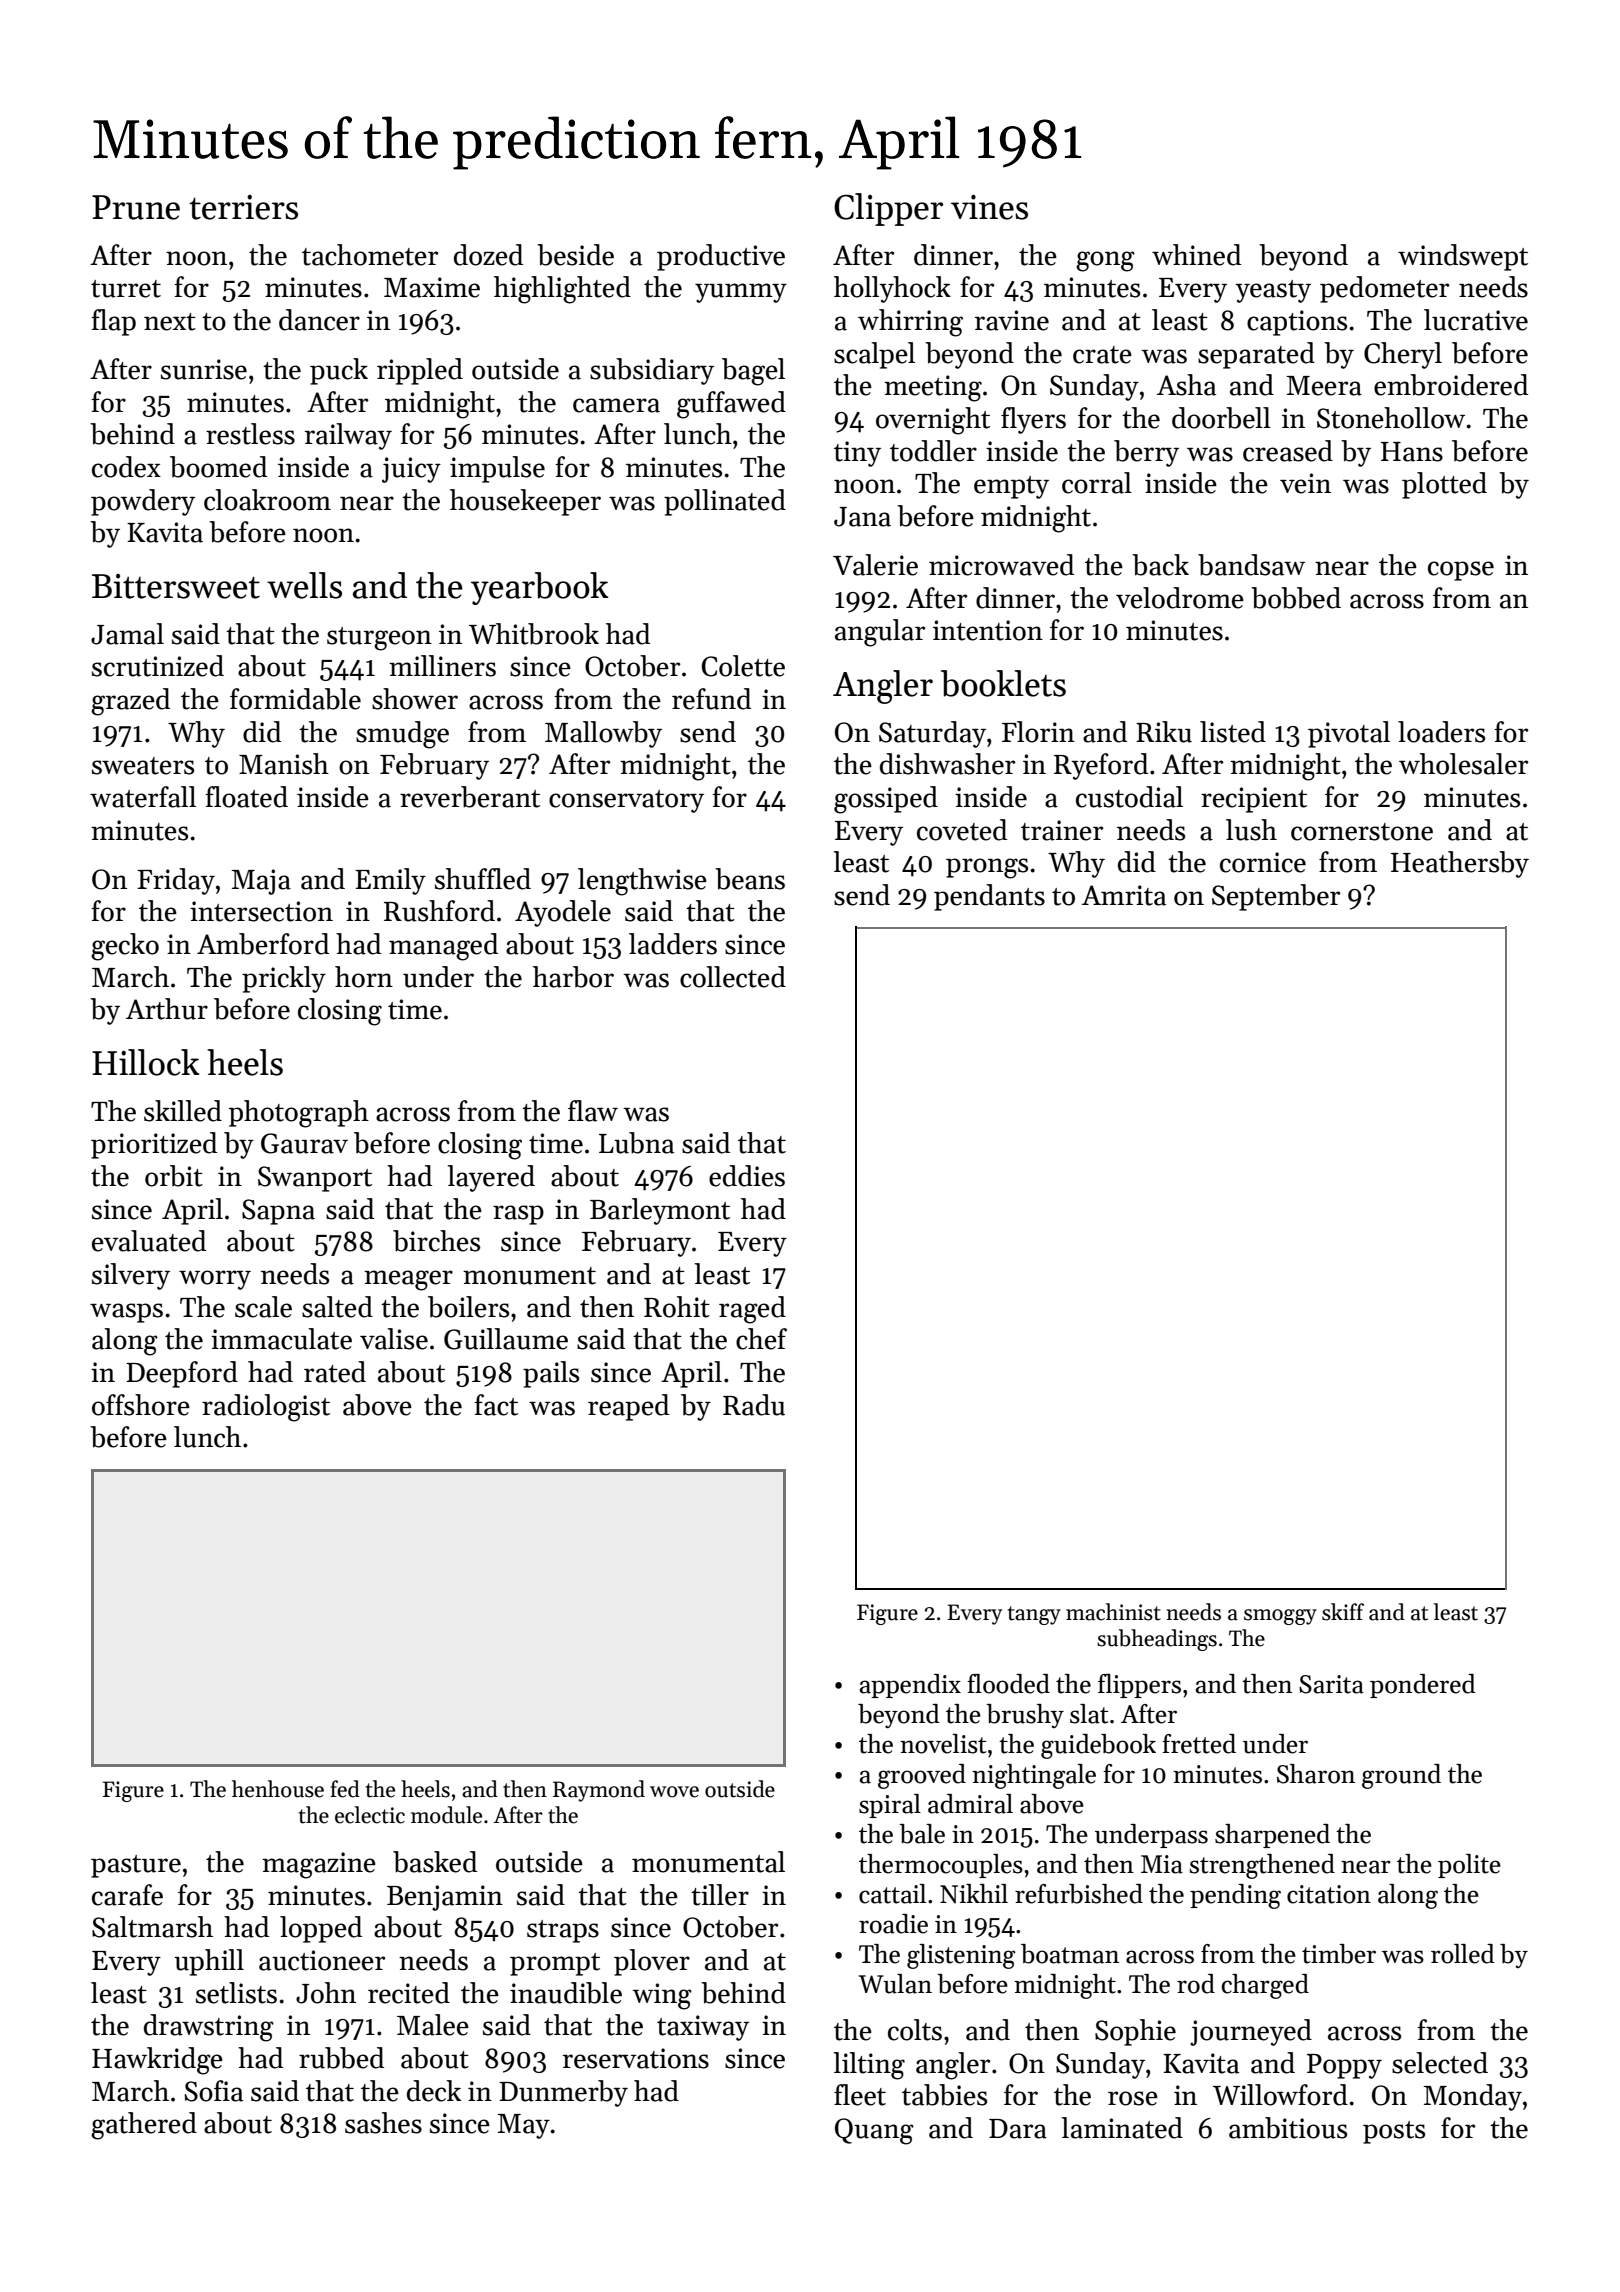 The width and height of the screenshot is (1620, 2292). Describe the element at coordinates (523, 2126) in the screenshot. I see `May` at that location.
